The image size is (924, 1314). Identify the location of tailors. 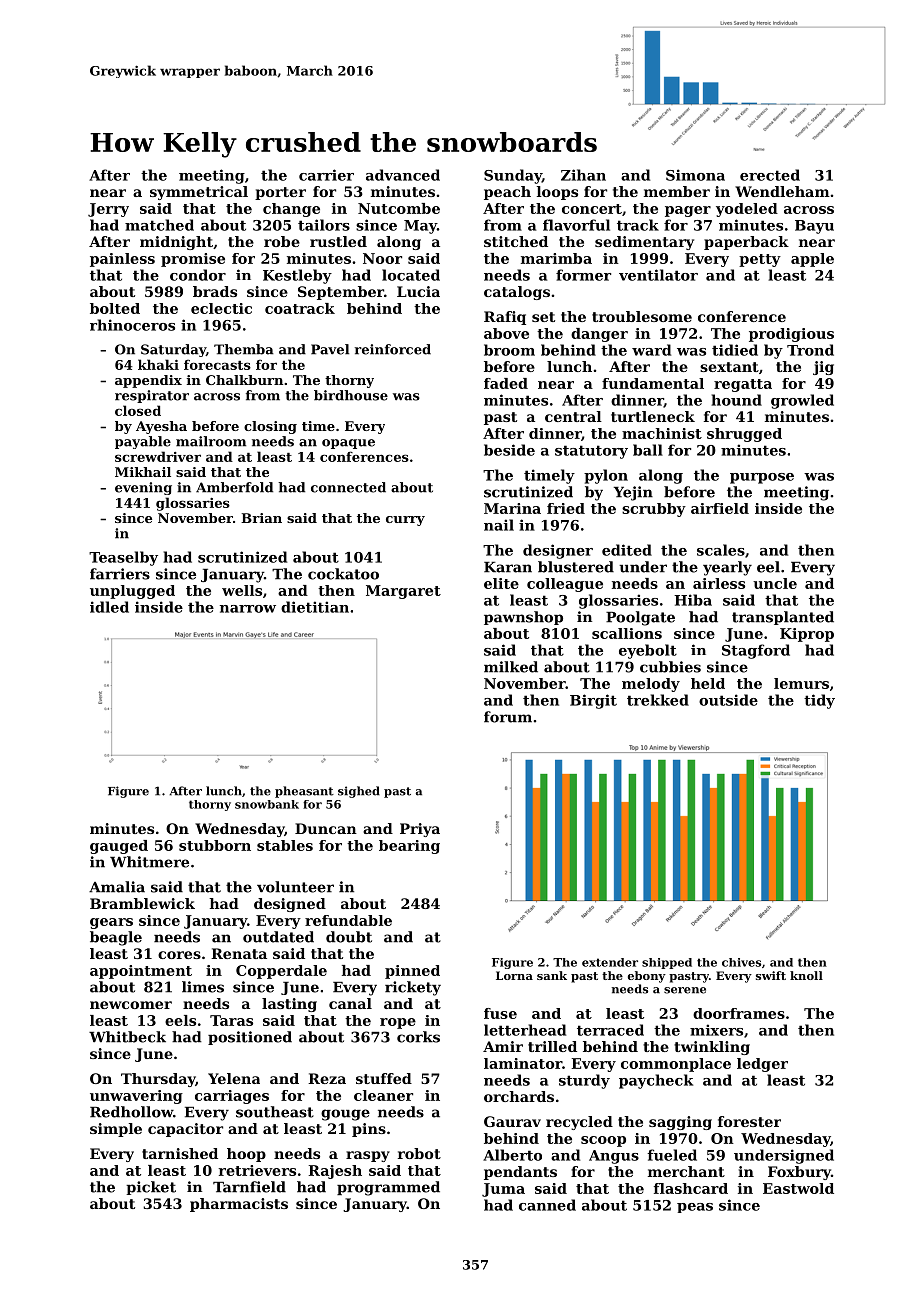
(324, 225).
